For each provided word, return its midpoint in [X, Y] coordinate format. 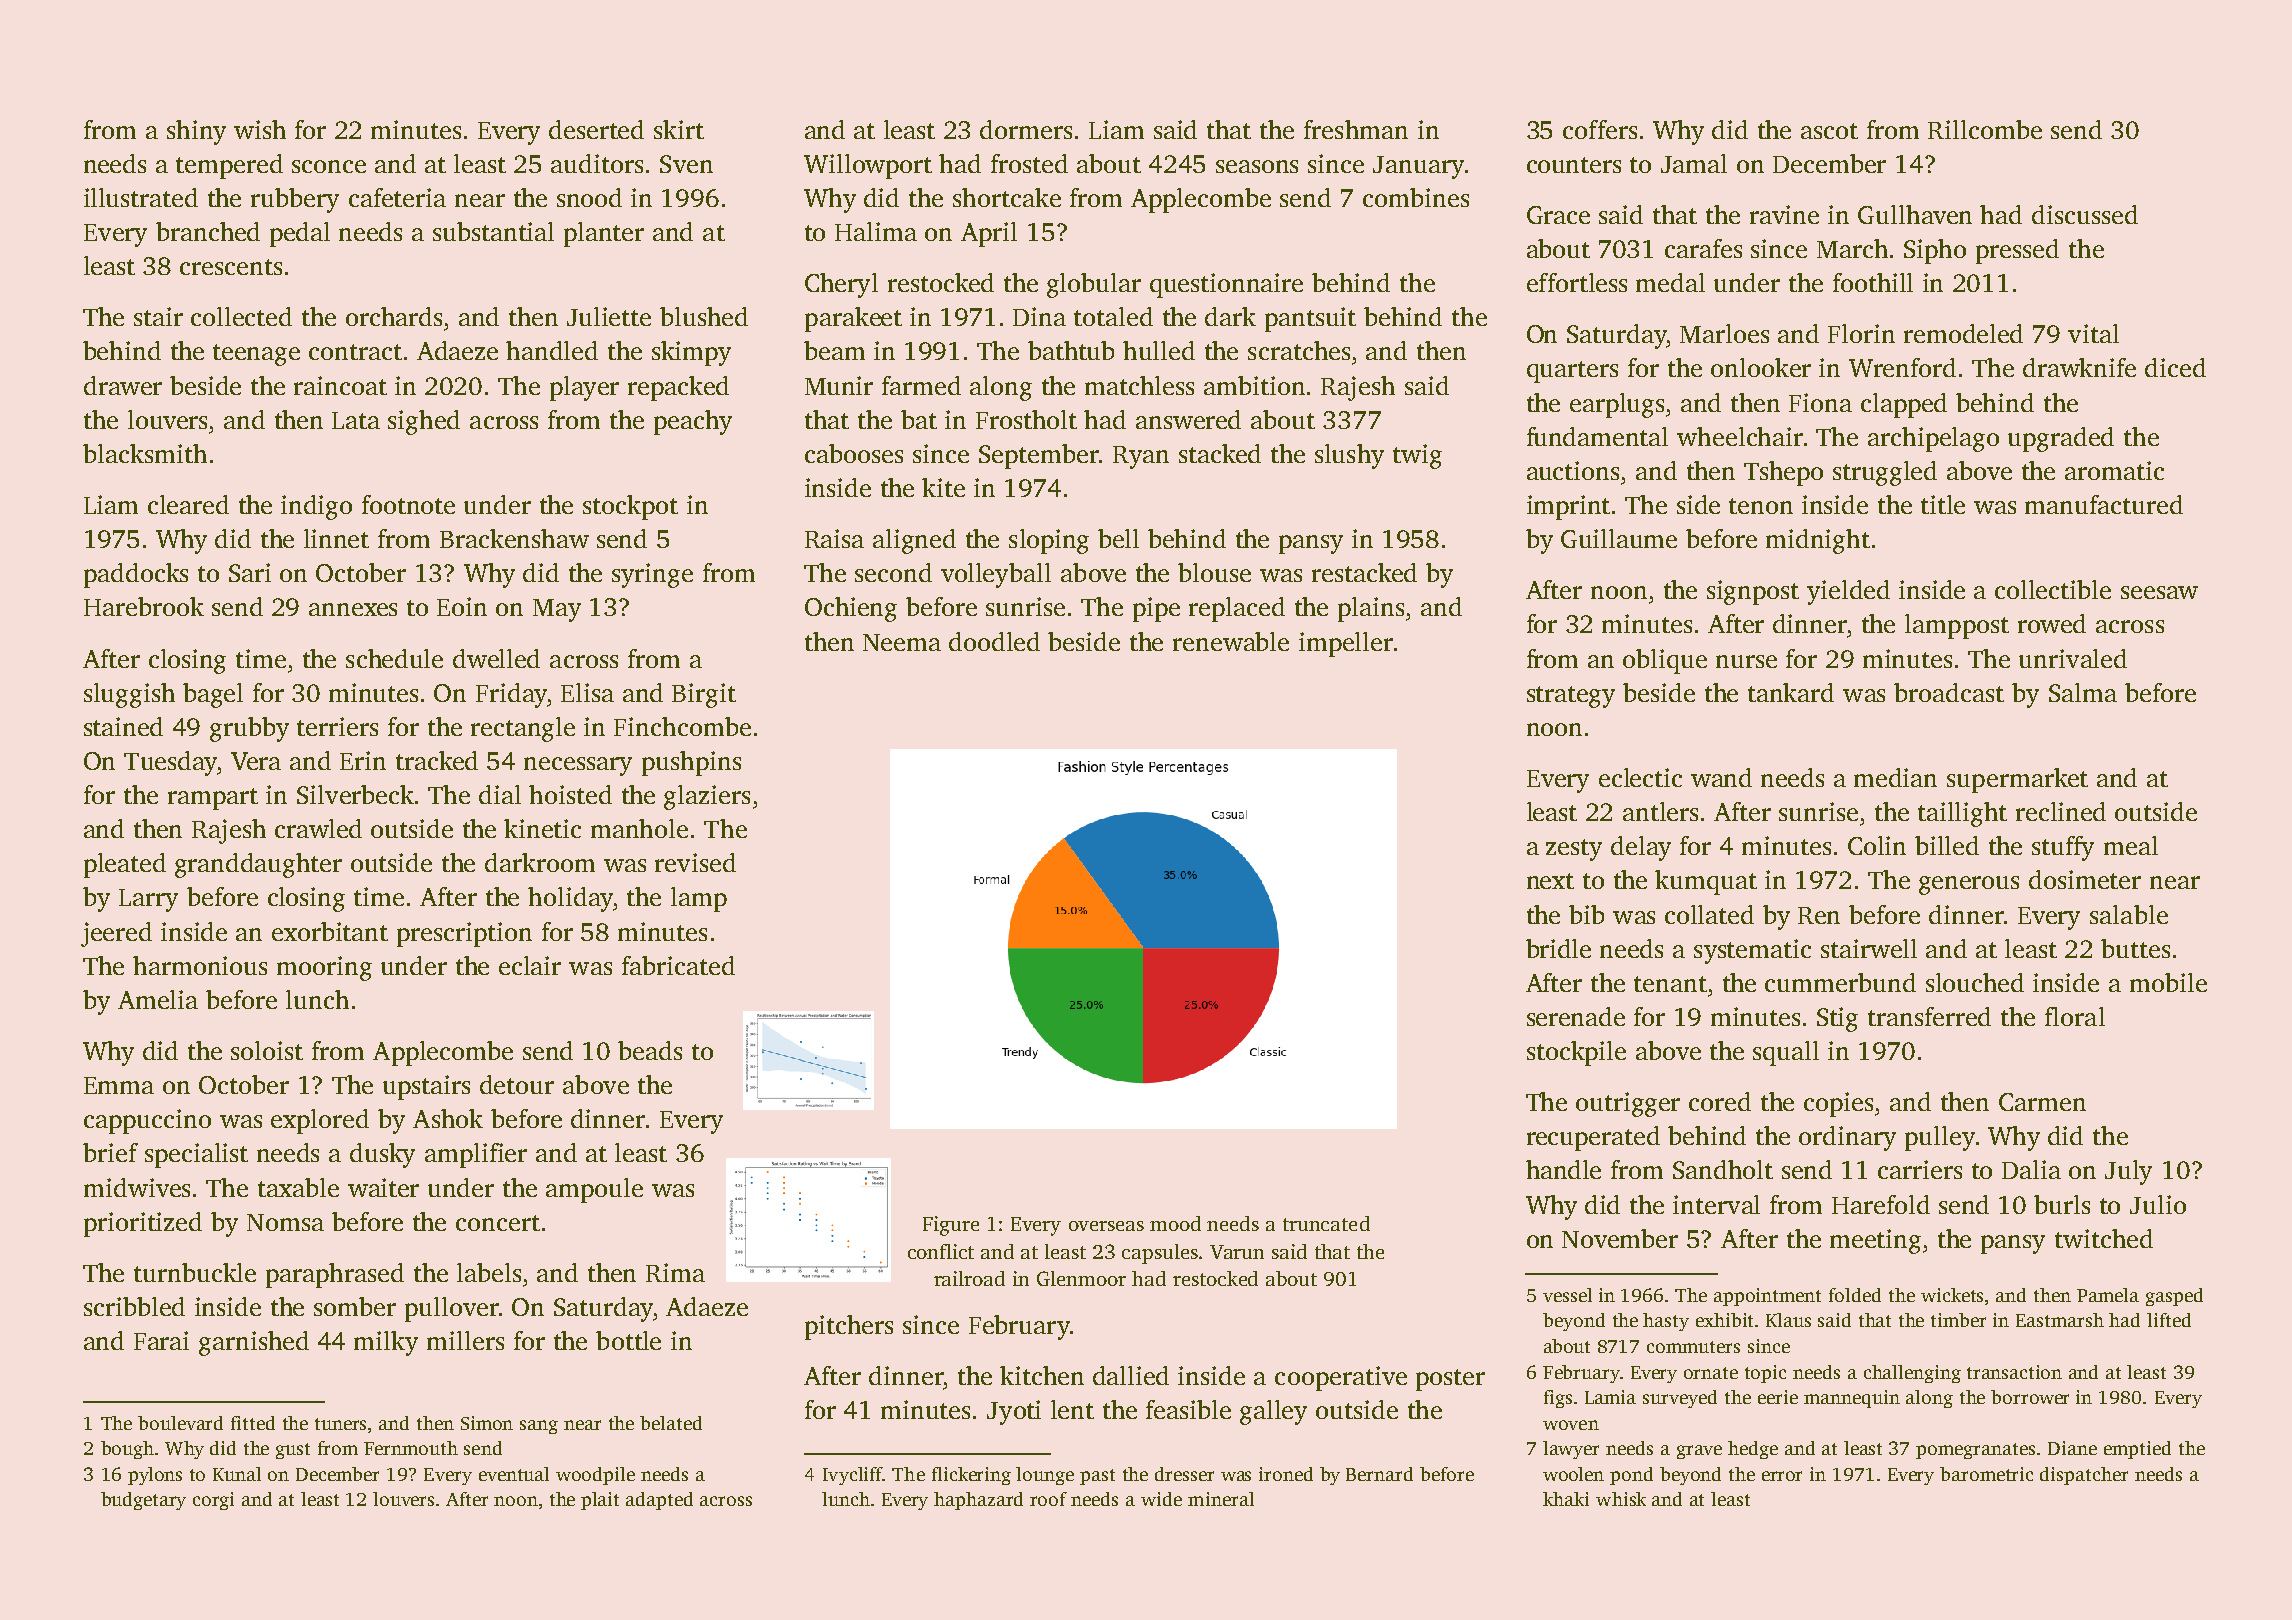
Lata [356, 420]
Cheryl [841, 285]
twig [1417, 456]
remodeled [1963, 333]
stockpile [1576, 1053]
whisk [1621, 1499]
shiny [196, 132]
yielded [1848, 592]
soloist [267, 1050]
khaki [1566, 1499]
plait [600, 1501]
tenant [1670, 984]
